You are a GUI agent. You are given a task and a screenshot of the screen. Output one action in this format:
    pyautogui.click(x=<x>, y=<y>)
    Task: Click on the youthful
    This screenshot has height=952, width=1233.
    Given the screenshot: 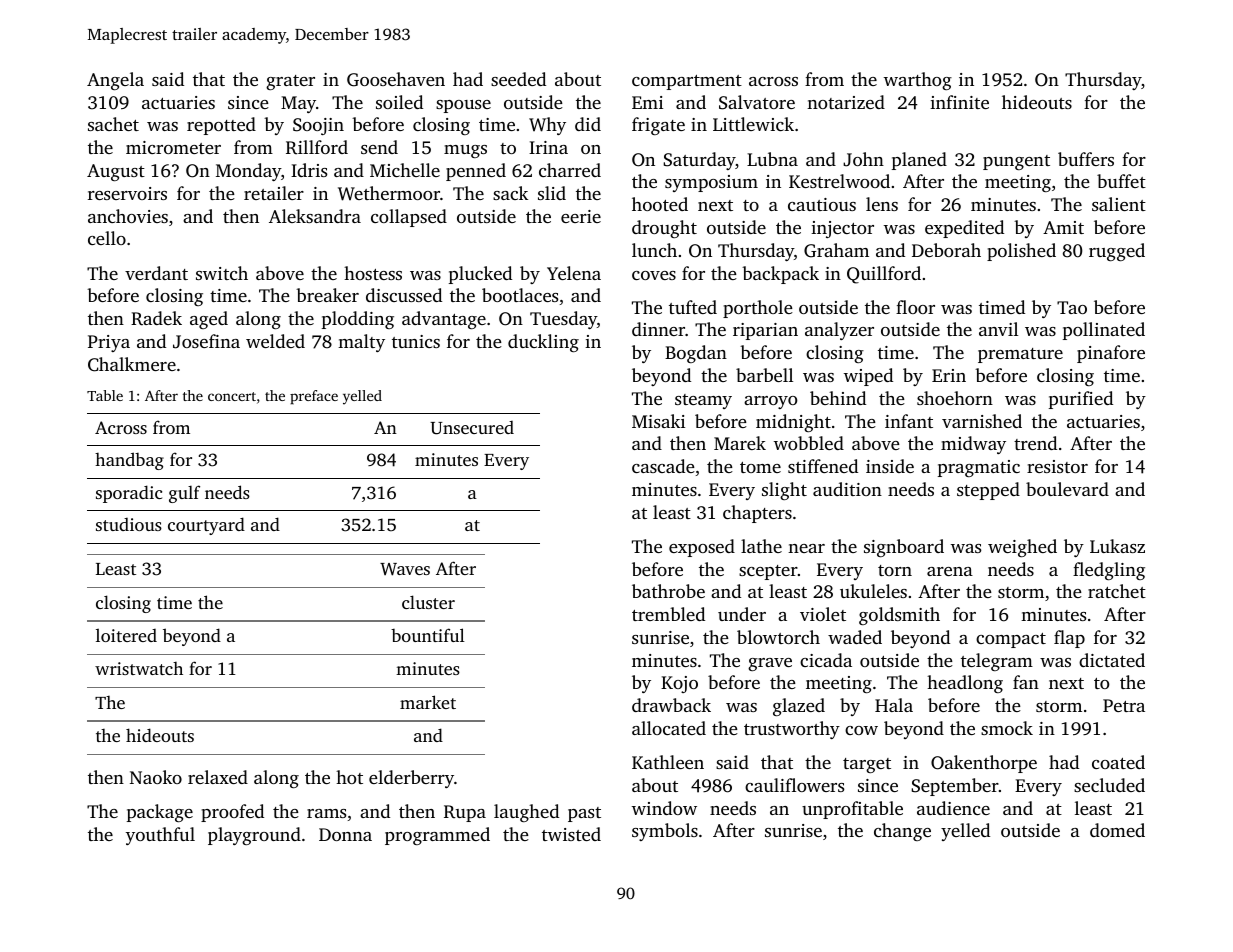 What is the action you would take?
    pyautogui.click(x=160, y=836)
